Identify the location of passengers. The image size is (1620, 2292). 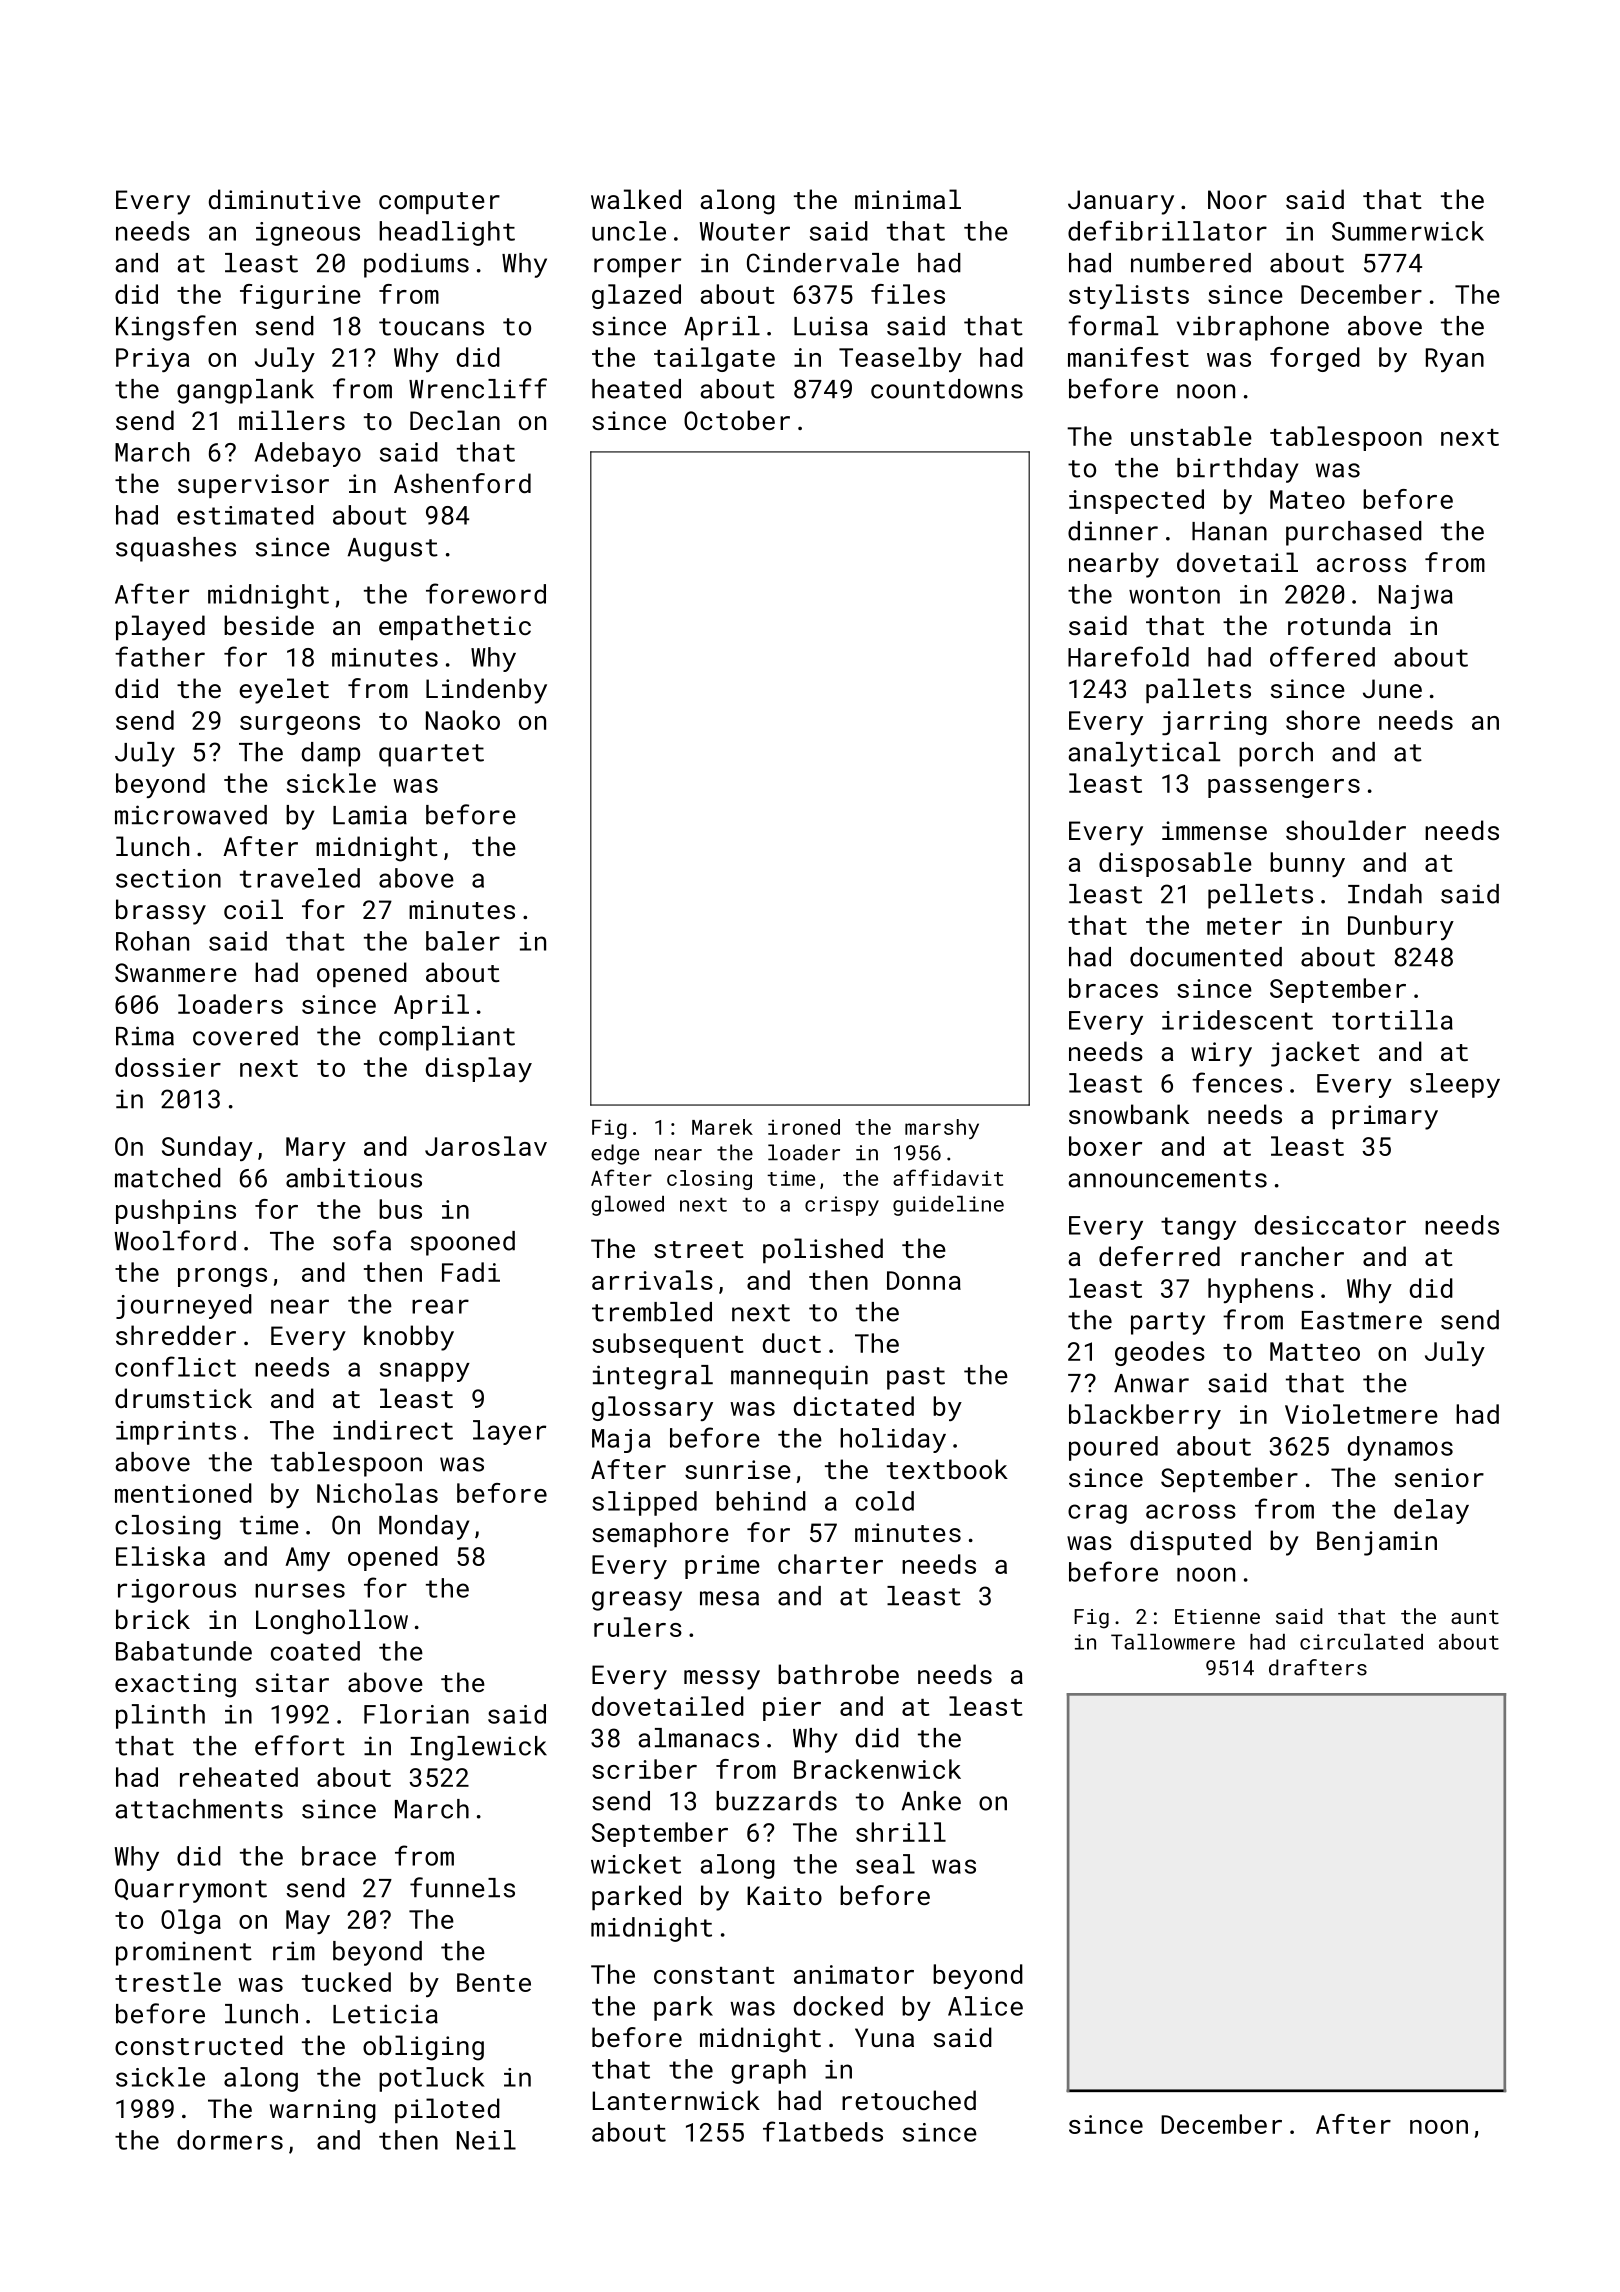
(1284, 788).
